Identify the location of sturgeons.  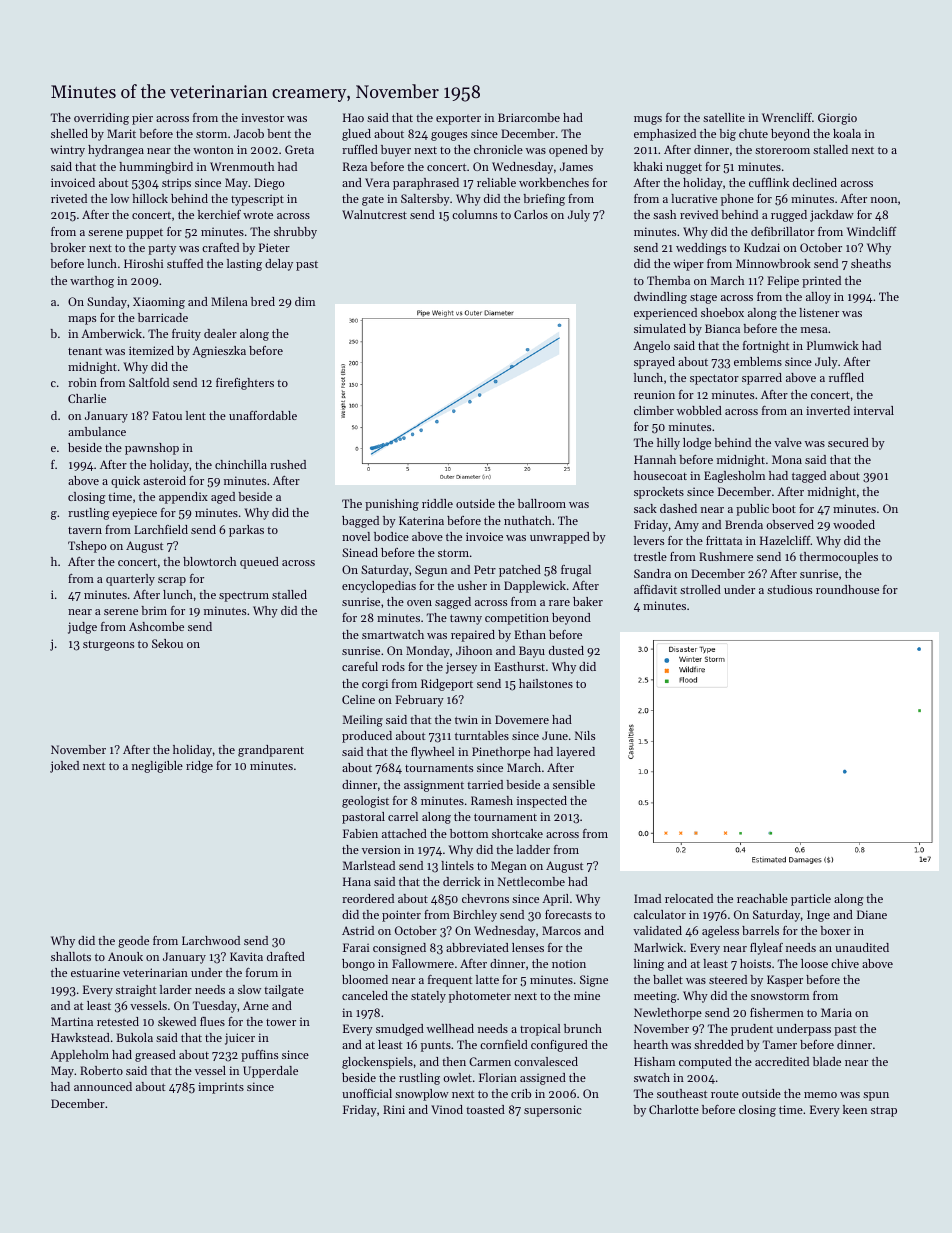
(108, 646).
